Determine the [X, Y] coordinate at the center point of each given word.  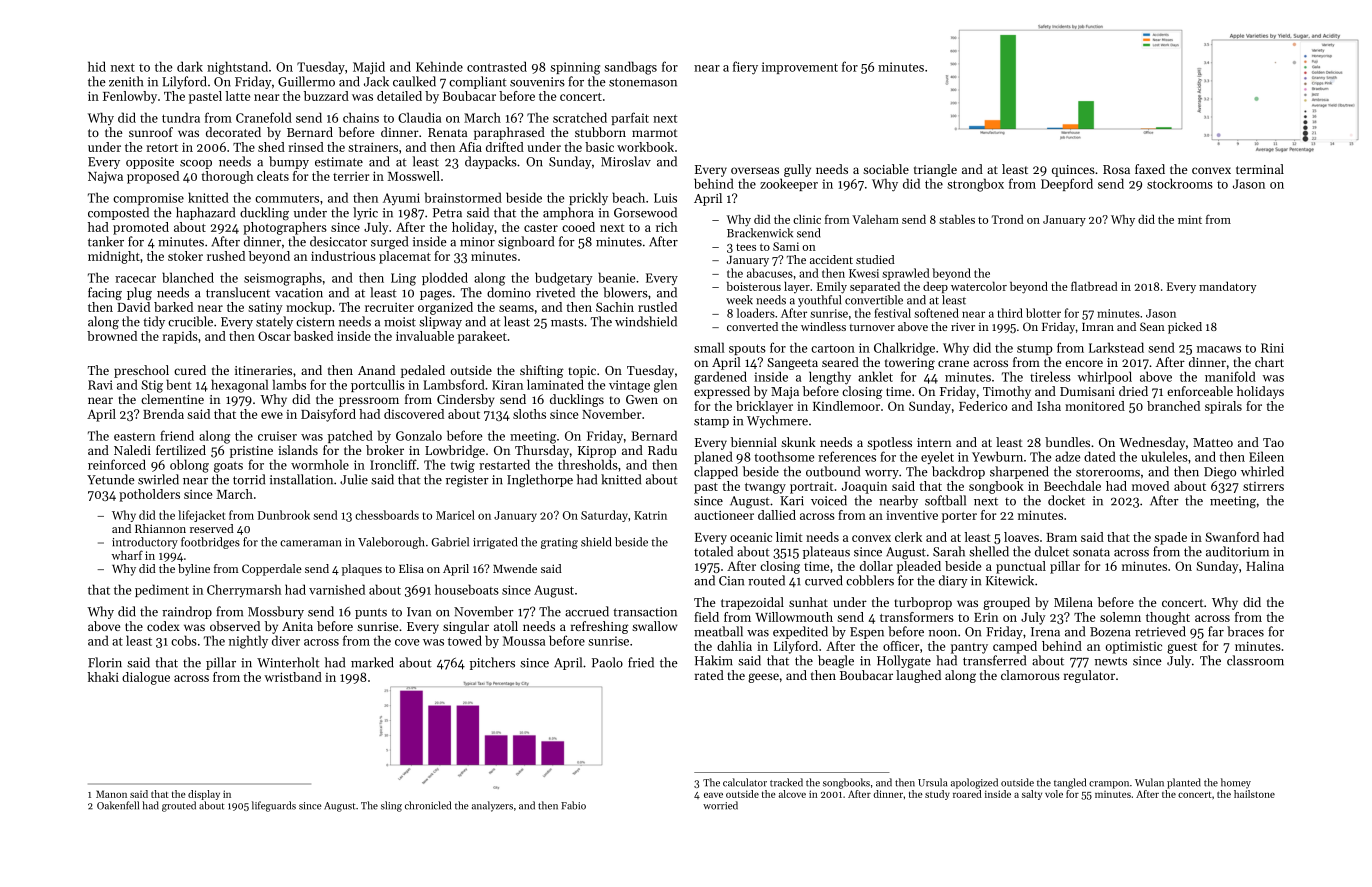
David [133, 307]
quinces [1073, 171]
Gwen [642, 399]
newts [1111, 661]
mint [1190, 219]
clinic [807, 219]
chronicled [428, 805]
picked [1185, 328]
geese [763, 678]
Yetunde [111, 479]
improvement [800, 68]
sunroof [151, 132]
